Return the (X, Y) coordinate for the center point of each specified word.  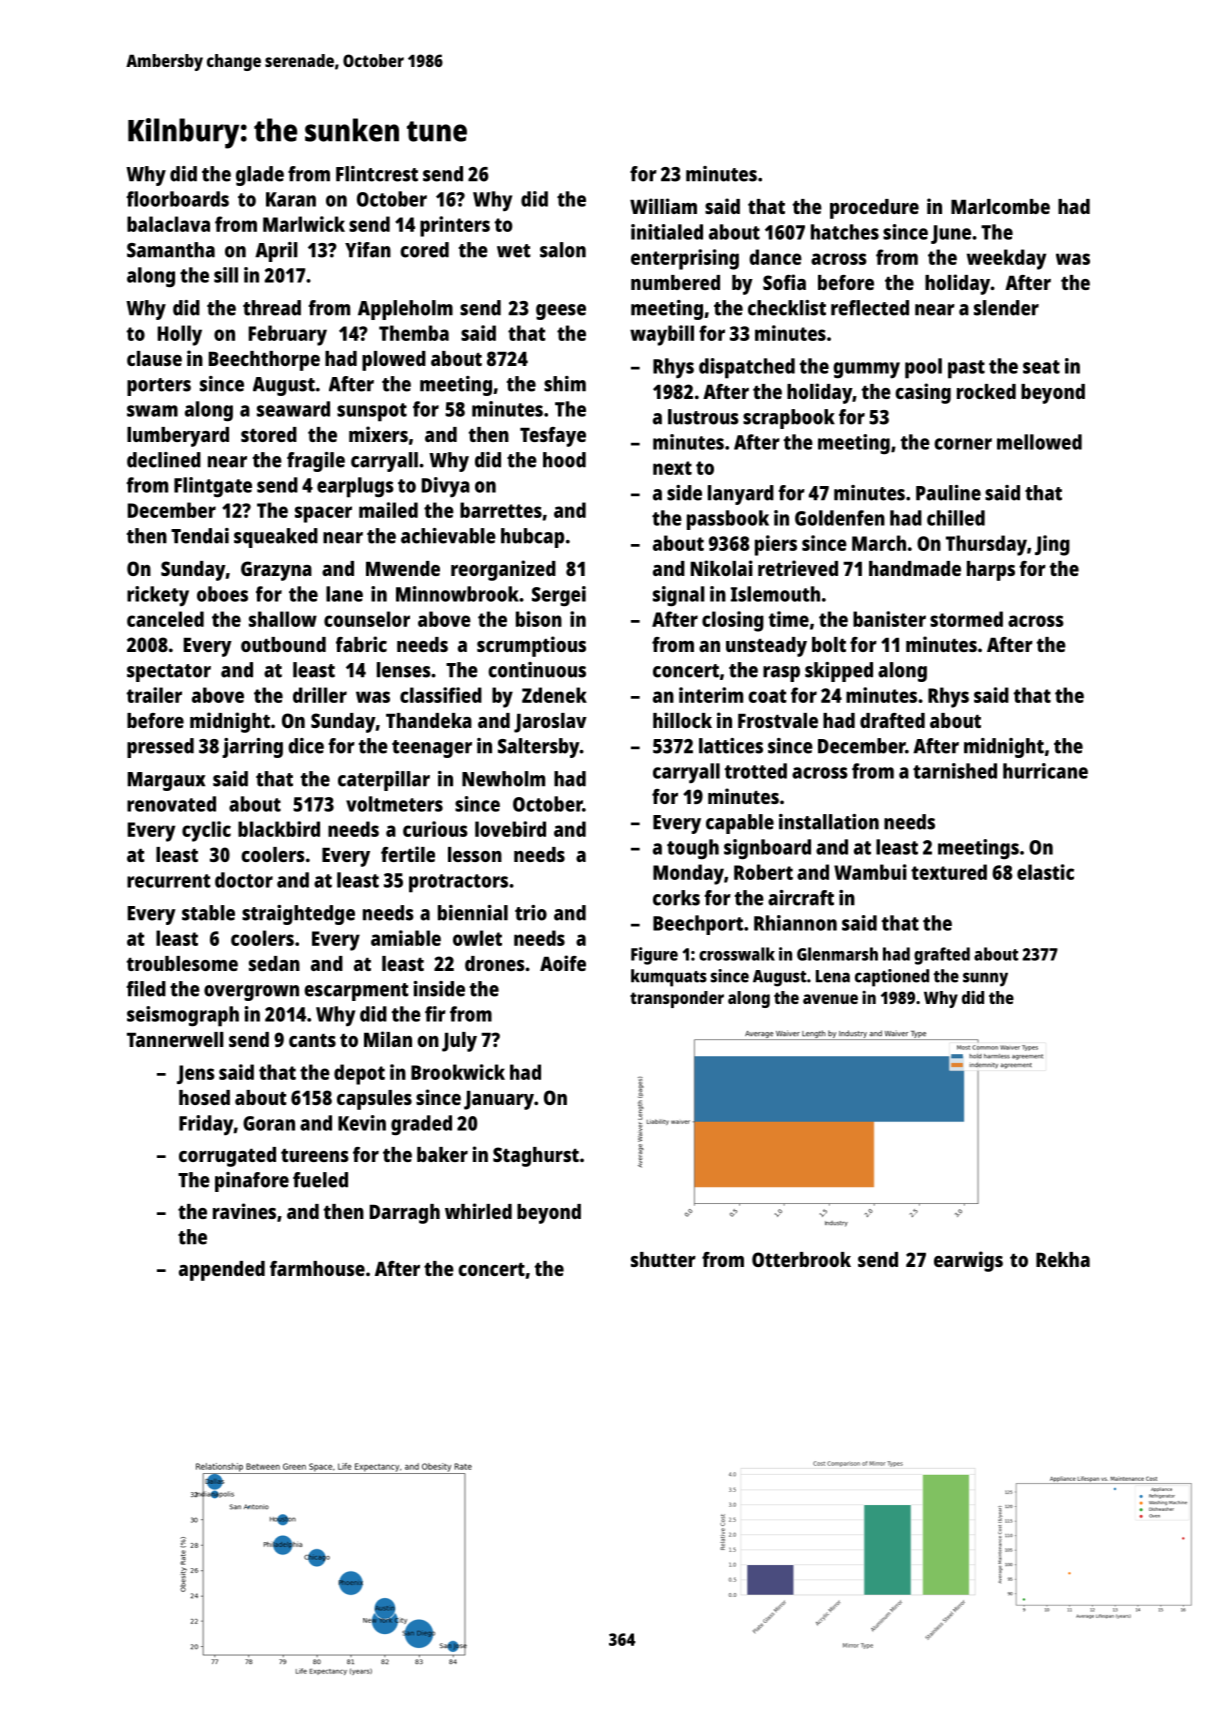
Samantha (171, 250)
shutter (663, 1259)
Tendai (200, 536)
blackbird (279, 829)
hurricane (1045, 771)
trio (531, 913)
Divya (446, 487)
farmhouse (317, 1268)
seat (1041, 367)
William (663, 206)
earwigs (968, 1261)
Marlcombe (1000, 206)
